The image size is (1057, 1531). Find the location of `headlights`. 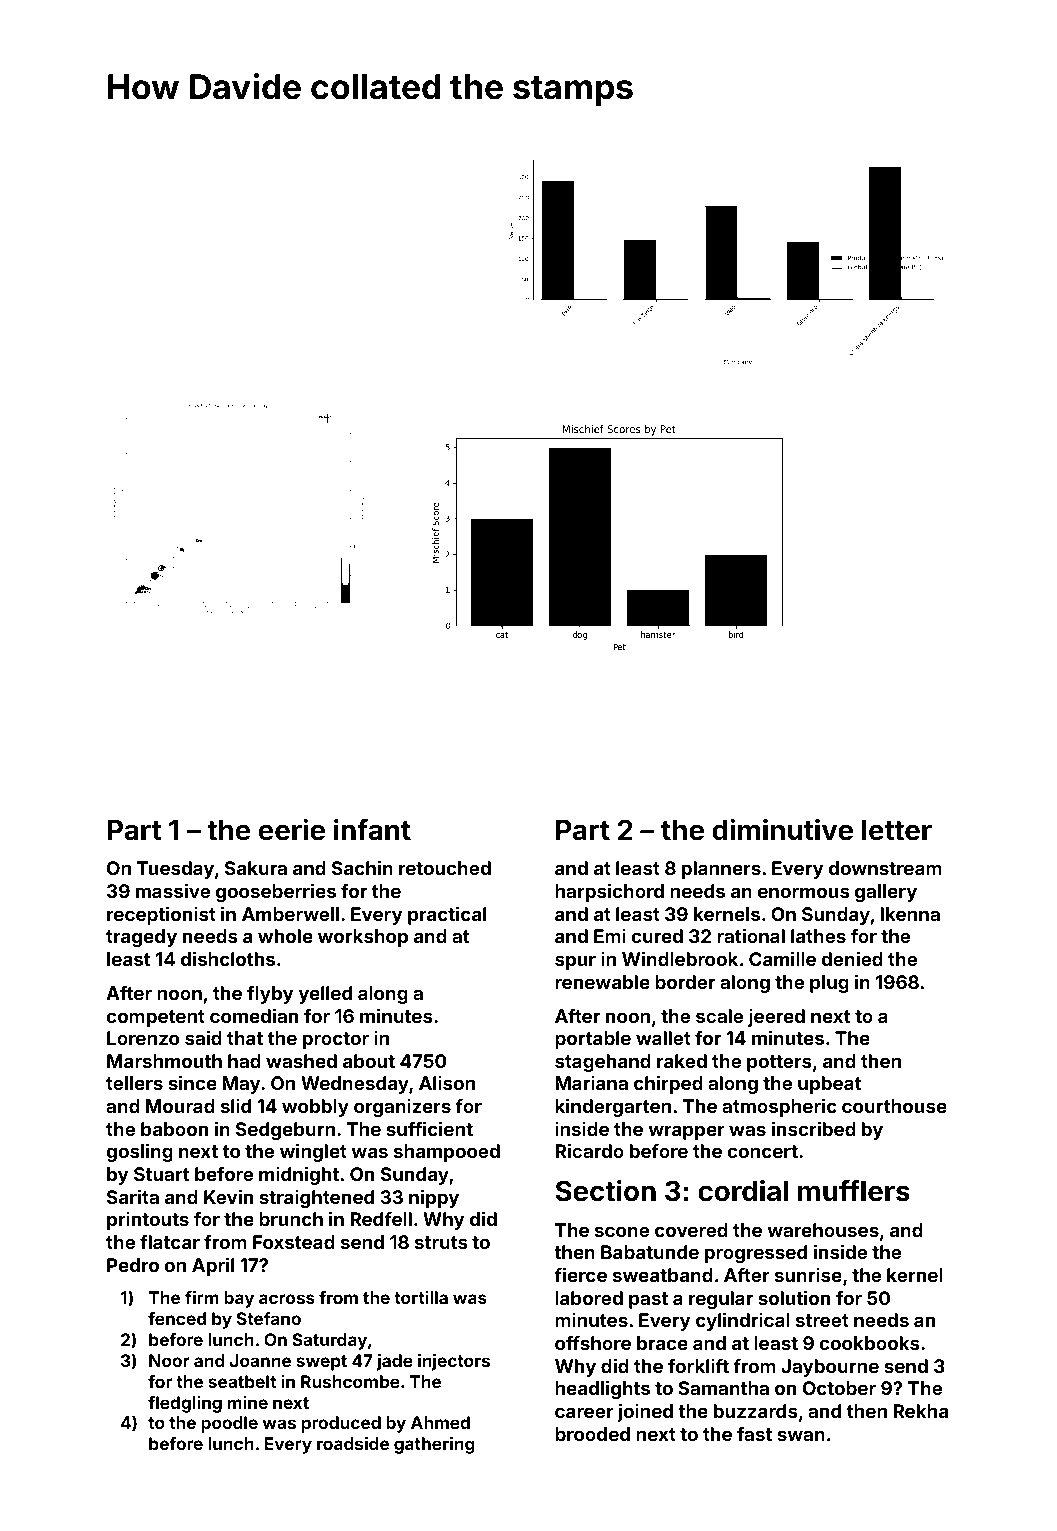

headlights is located at coordinates (602, 1389).
